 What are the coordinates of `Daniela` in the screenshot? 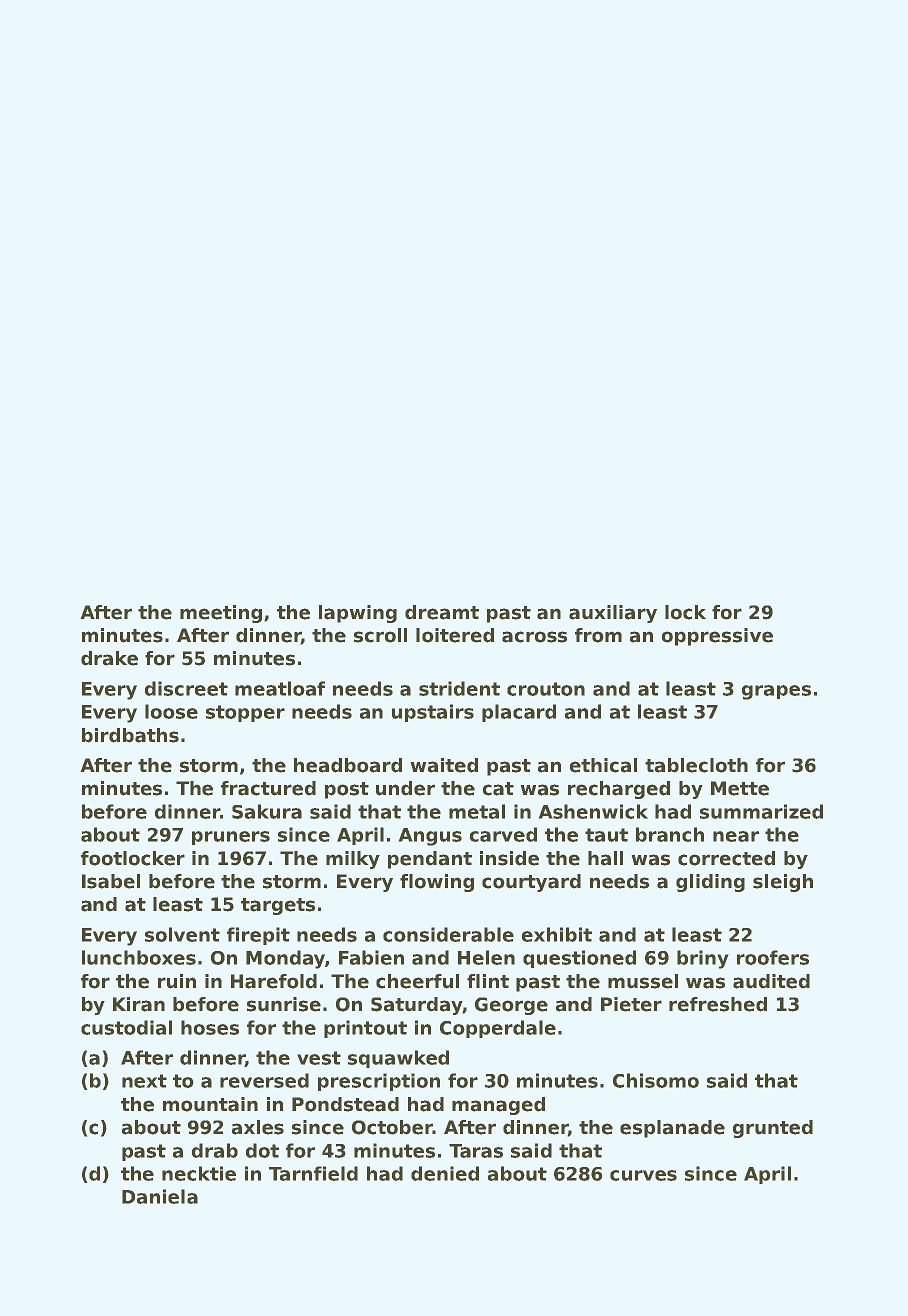 It's located at (160, 1196).
